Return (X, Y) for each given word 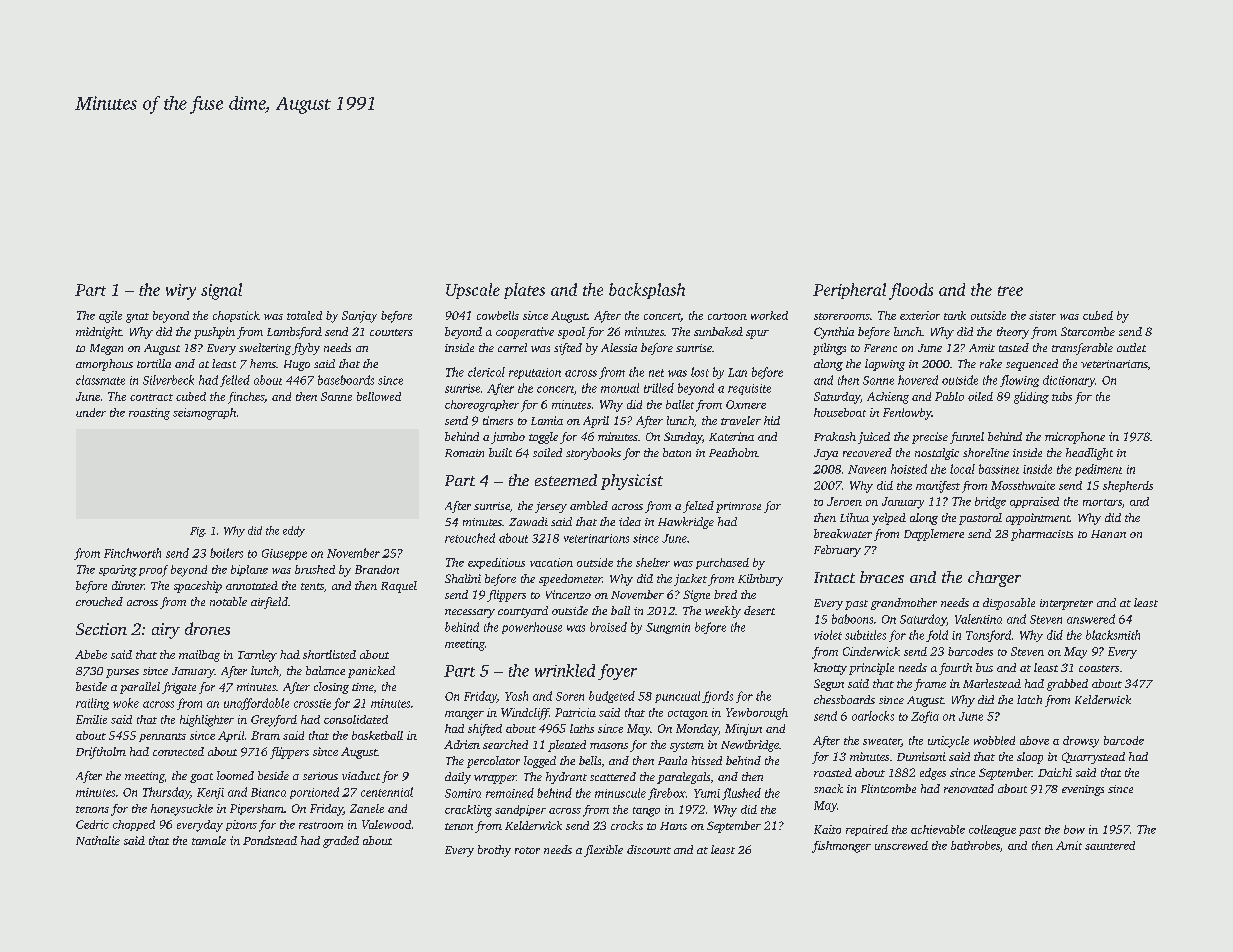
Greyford (274, 721)
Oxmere (746, 404)
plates (524, 291)
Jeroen (844, 501)
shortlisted (329, 654)
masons (609, 746)
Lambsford (294, 333)
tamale (209, 840)
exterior (920, 315)
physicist (632, 482)
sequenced (1032, 365)
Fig (197, 532)
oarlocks (873, 716)
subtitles (865, 635)
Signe (696, 596)
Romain (464, 453)
